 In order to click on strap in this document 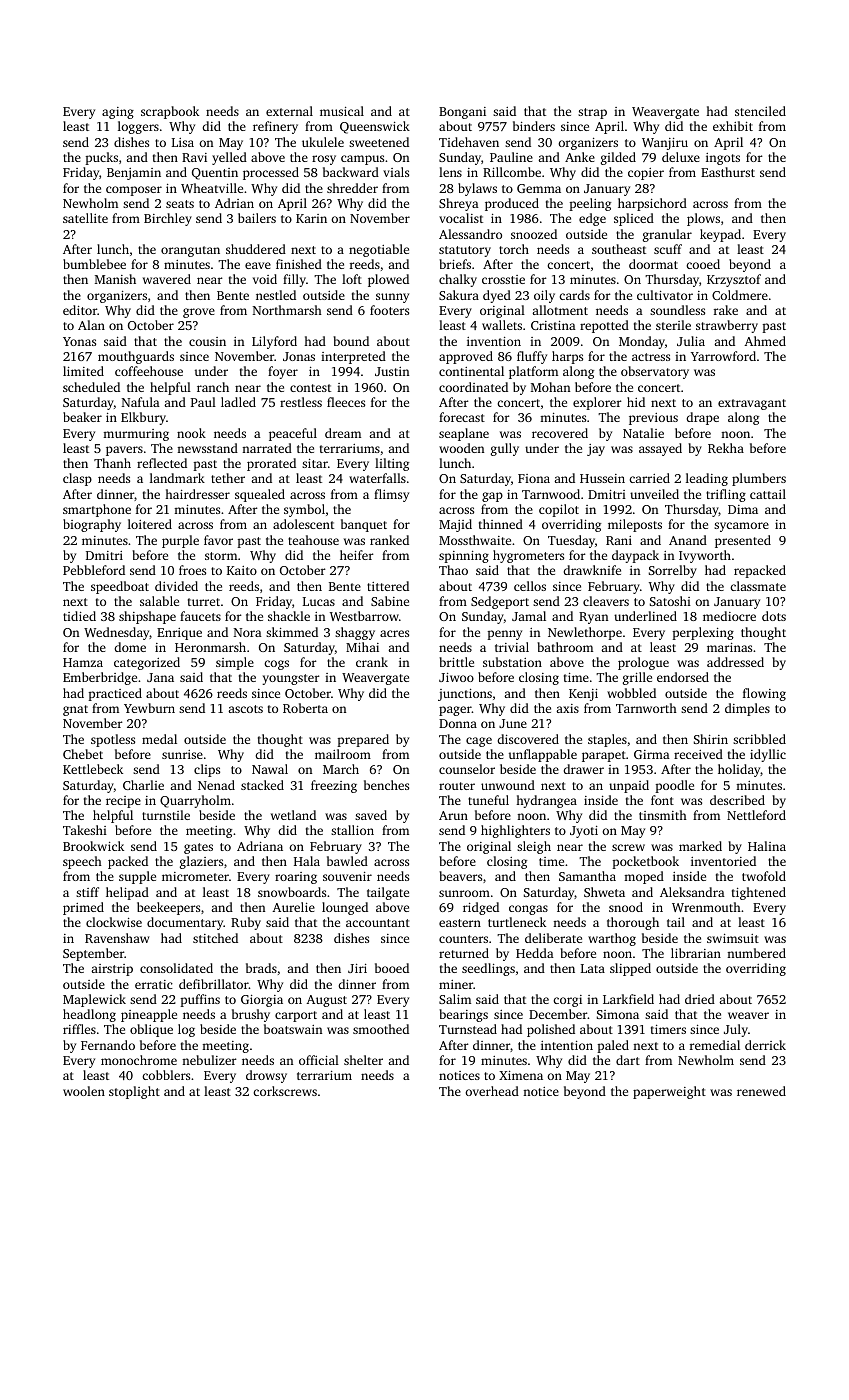, I will do `click(592, 113)`.
